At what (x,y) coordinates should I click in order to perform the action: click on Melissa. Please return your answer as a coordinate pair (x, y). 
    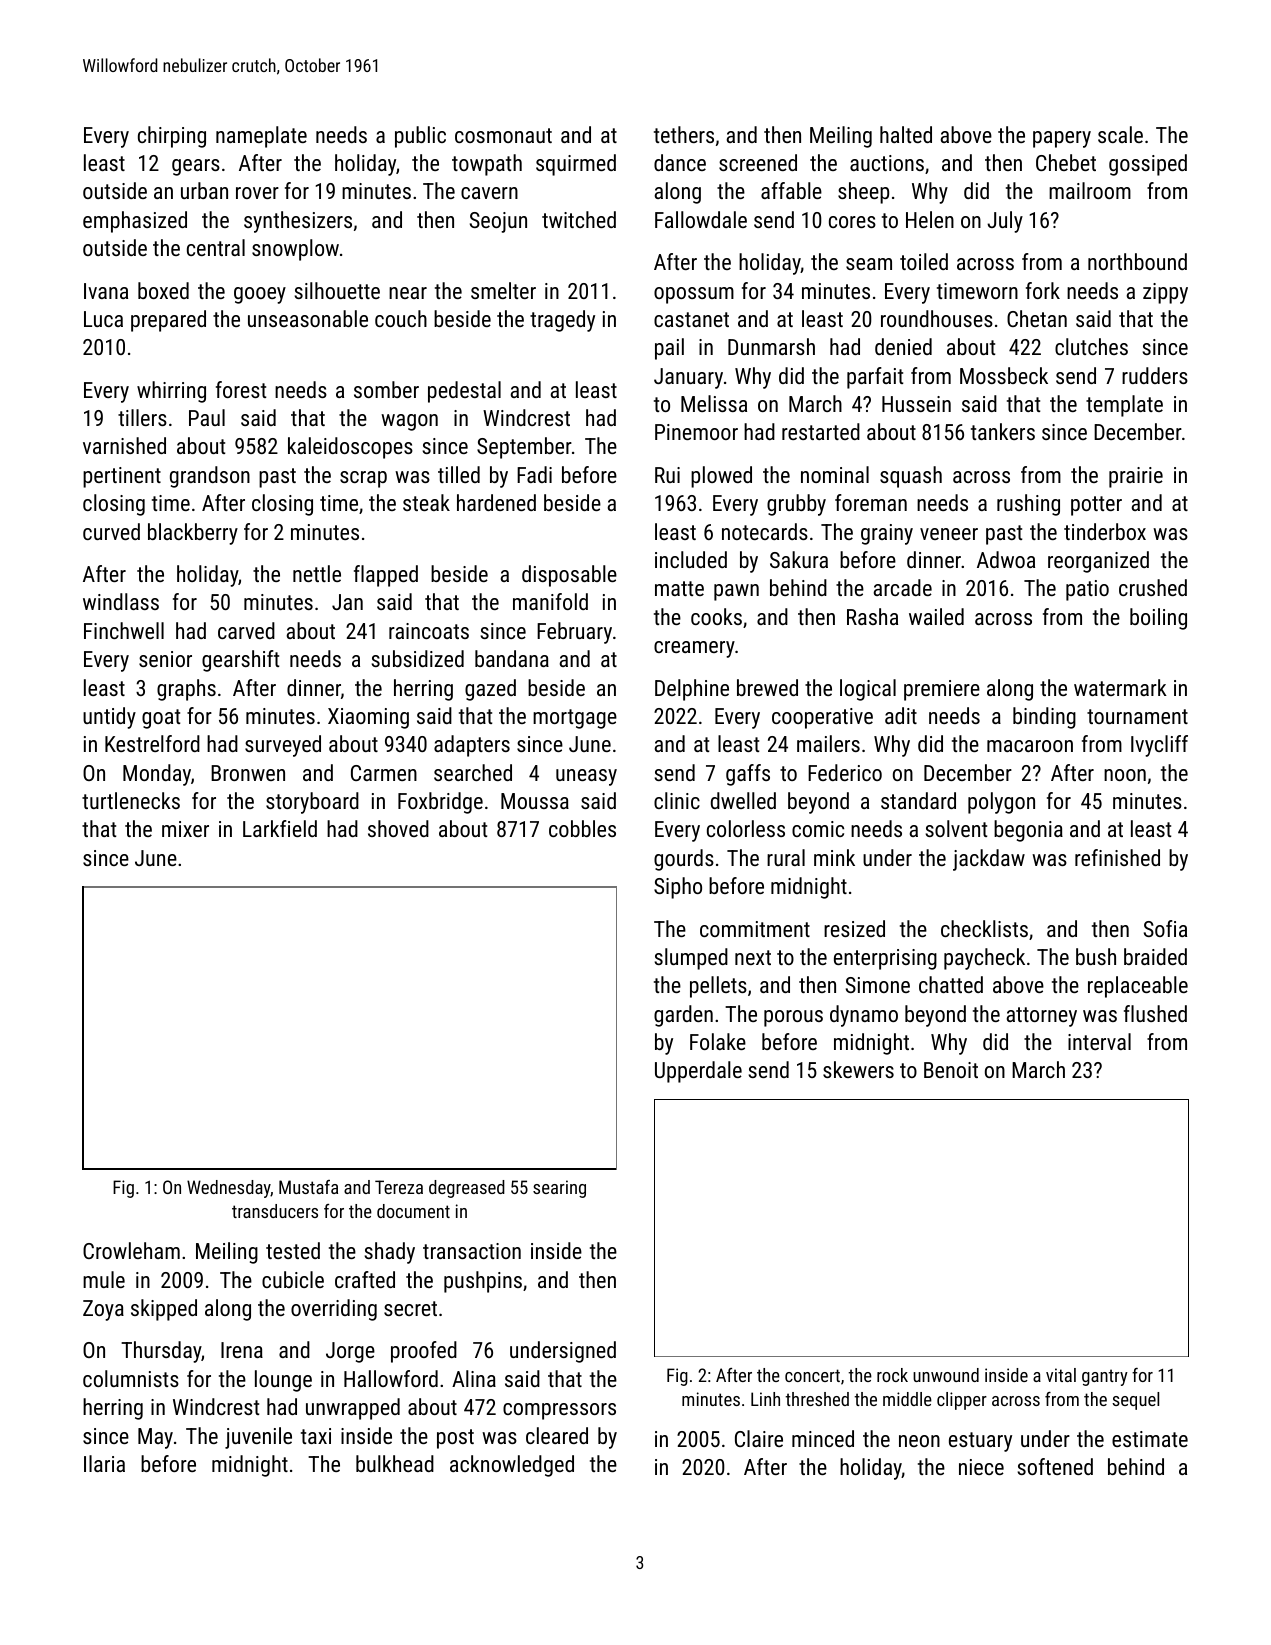
    Looking at the image, I should click on (714, 403).
